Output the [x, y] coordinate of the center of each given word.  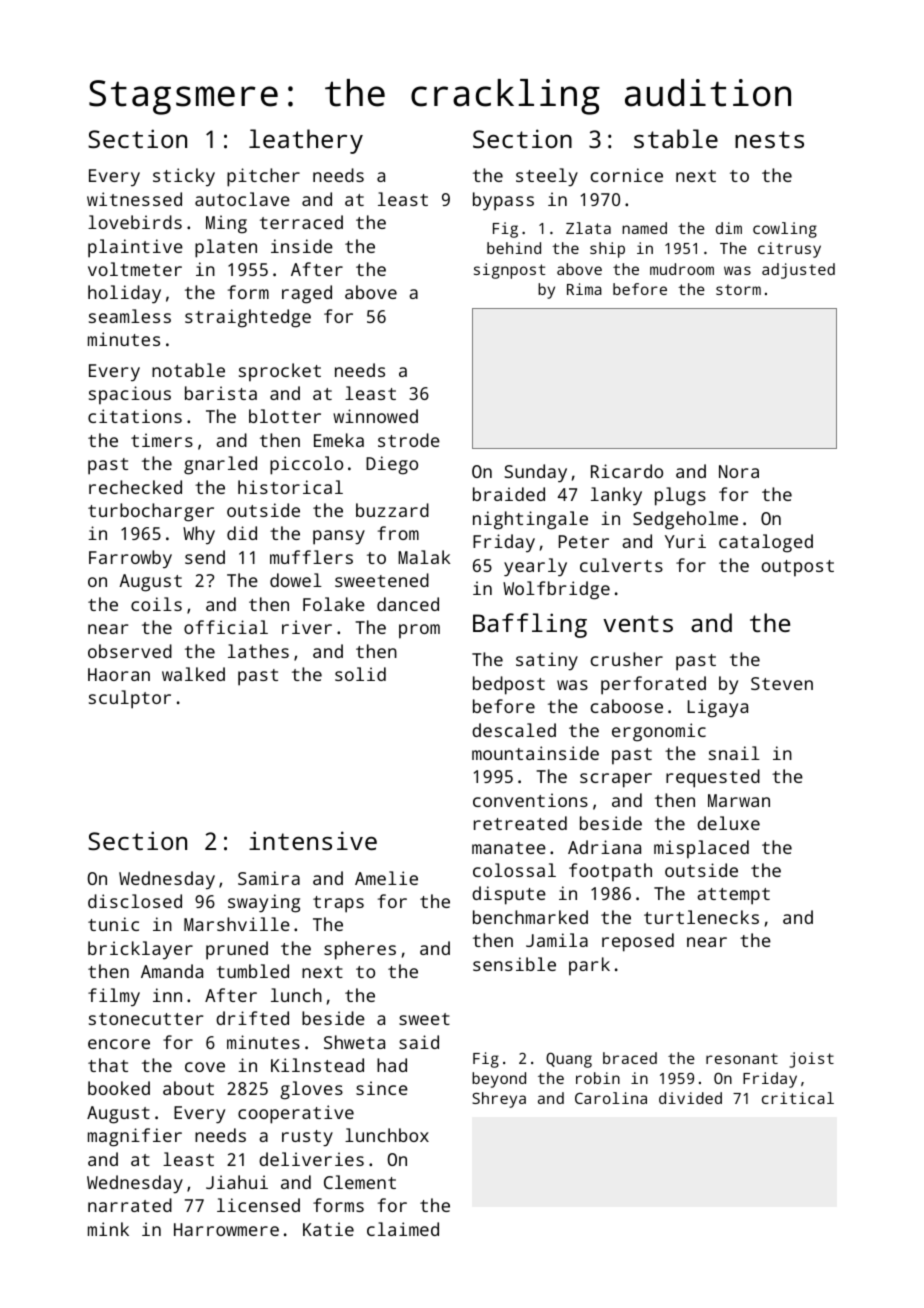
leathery [306, 141]
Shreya [499, 1100]
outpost [798, 568]
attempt [733, 896]
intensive [313, 840]
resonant [742, 1058]
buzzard [392, 510]
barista [221, 393]
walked [193, 674]
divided [690, 1098]
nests [769, 139]
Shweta [354, 1042]
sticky [184, 177]
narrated [130, 1205]
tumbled [253, 971]
